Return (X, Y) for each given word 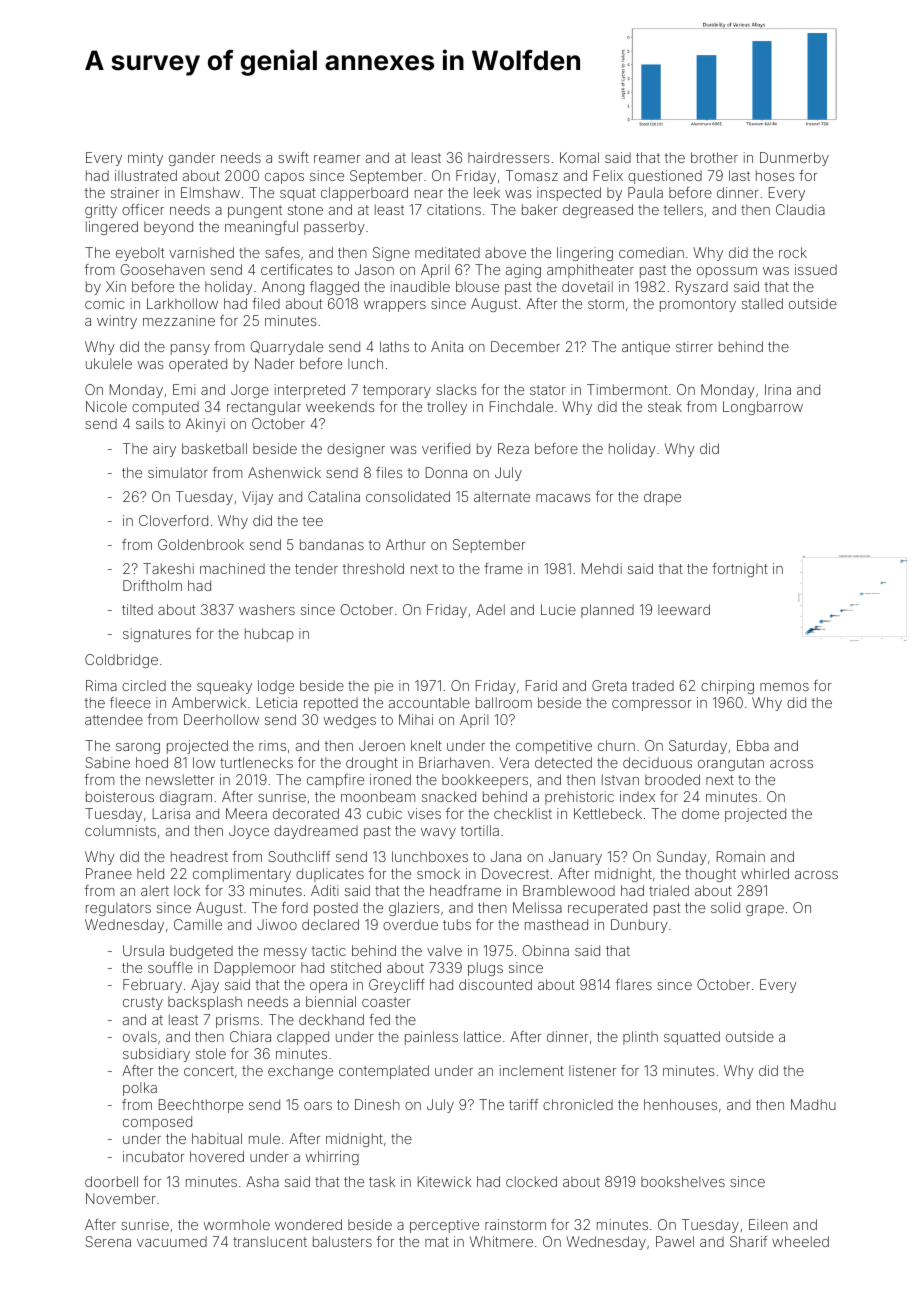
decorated (306, 813)
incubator (153, 1156)
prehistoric (579, 798)
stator (548, 390)
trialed (669, 890)
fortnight (740, 570)
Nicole (106, 406)
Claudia (800, 209)
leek (487, 192)
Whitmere (501, 1241)
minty (145, 159)
